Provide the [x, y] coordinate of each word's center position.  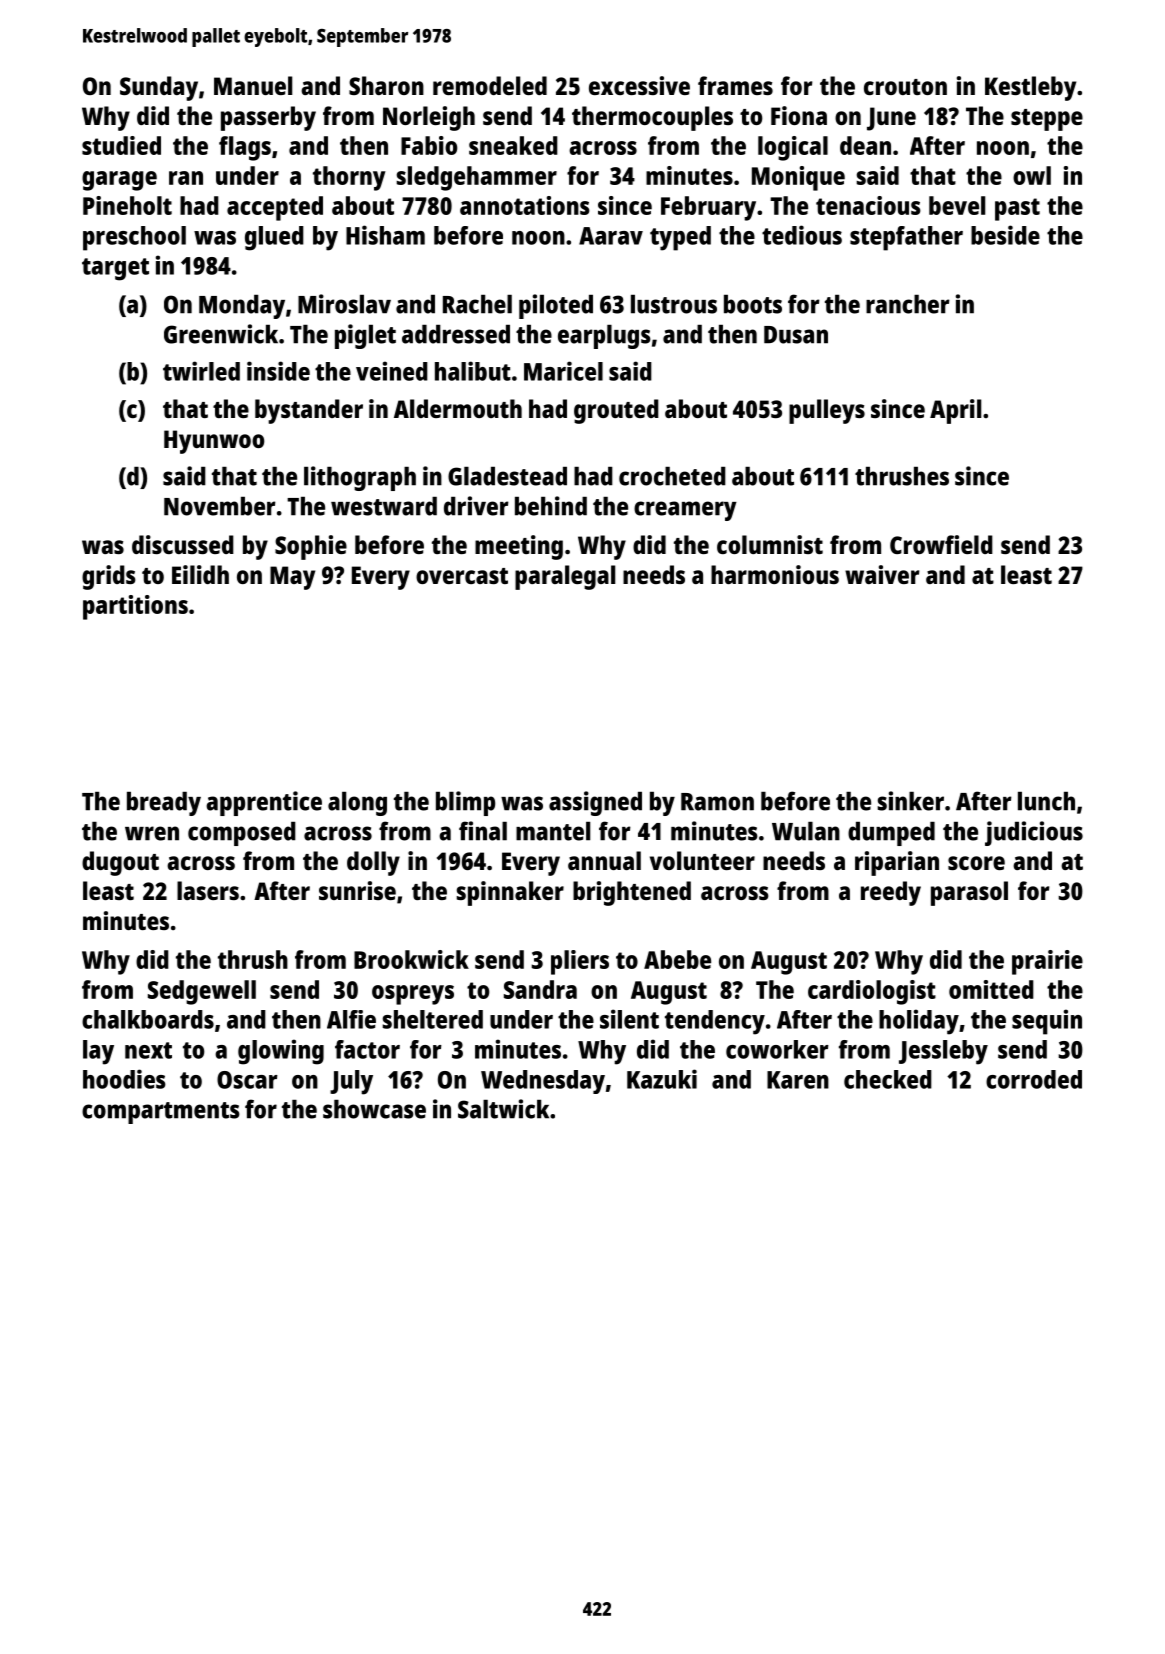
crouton [905, 87]
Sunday [159, 88]
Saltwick [503, 1109]
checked [888, 1079]
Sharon [386, 85]
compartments [161, 1113]
